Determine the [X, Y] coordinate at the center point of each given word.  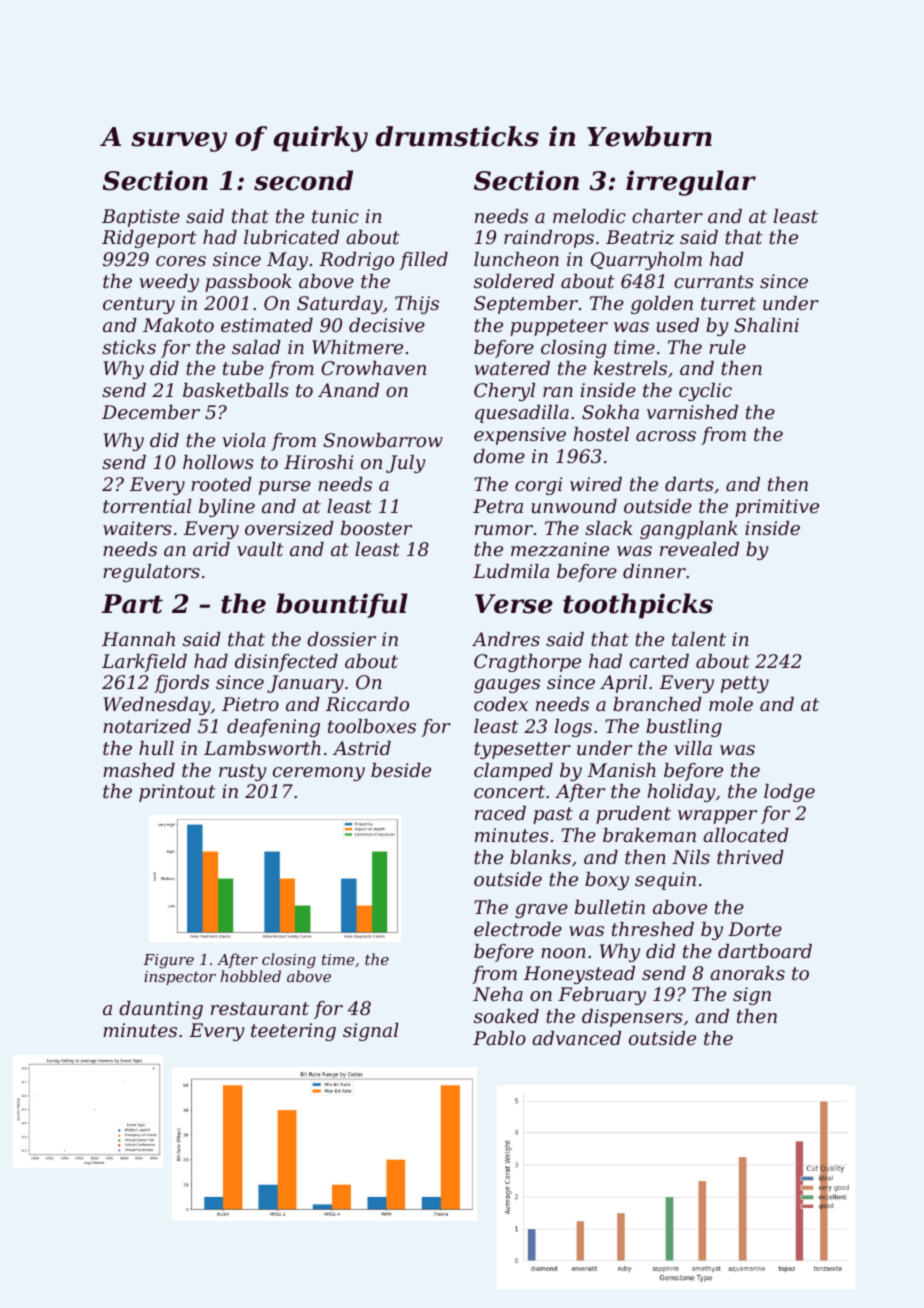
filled [423, 261]
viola [243, 440]
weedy [169, 283]
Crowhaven [373, 368]
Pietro [250, 704]
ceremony [319, 774]
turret [728, 303]
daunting [161, 1010]
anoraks [747, 973]
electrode [518, 929]
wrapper [717, 817]
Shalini [766, 325]
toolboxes [372, 726]
